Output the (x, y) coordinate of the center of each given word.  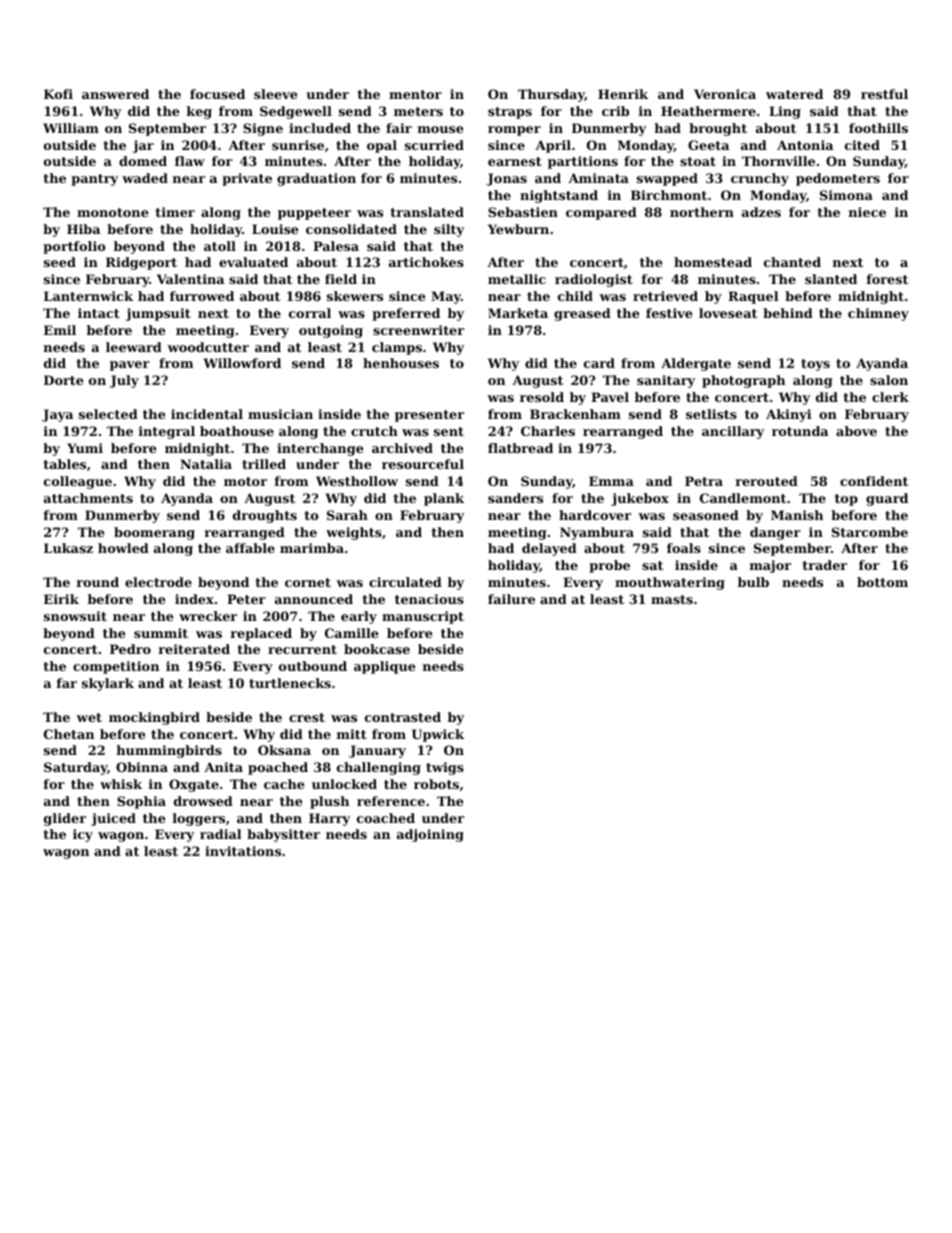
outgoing (331, 331)
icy (83, 835)
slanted (831, 279)
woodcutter (208, 347)
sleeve (276, 94)
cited (862, 145)
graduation (316, 179)
